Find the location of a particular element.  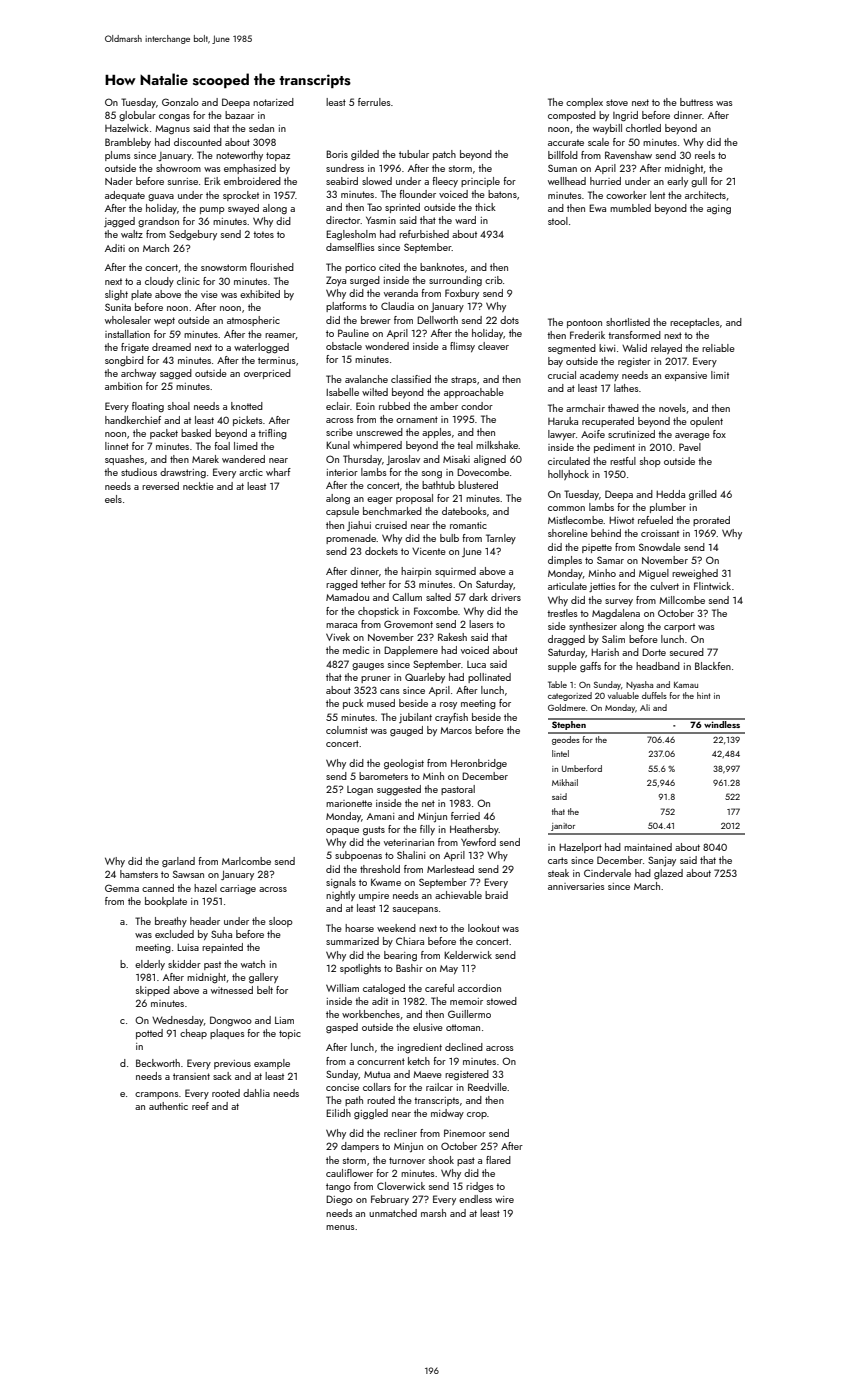

notarized is located at coordinates (273, 102).
